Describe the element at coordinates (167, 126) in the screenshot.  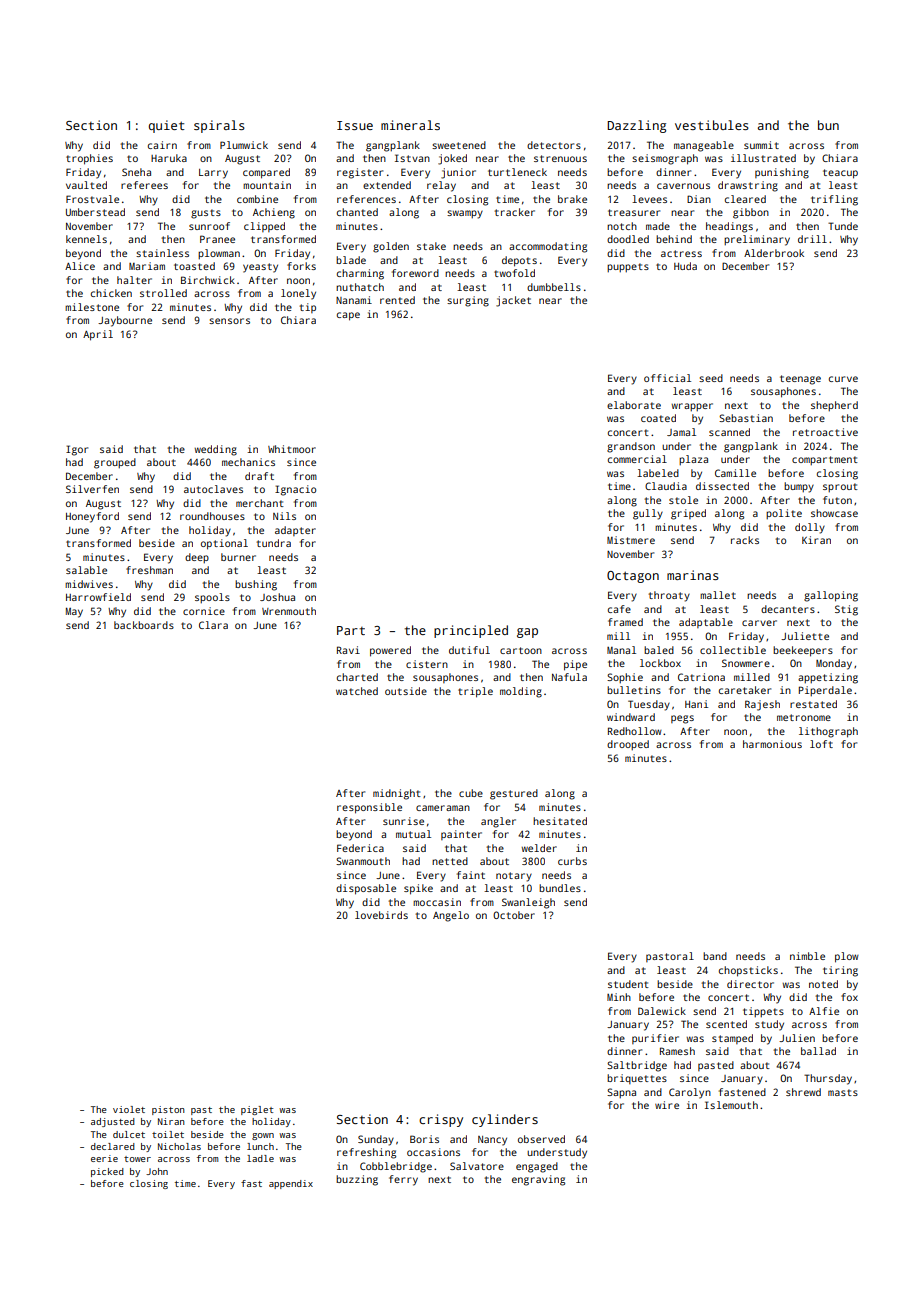
I see `quiet` at that location.
